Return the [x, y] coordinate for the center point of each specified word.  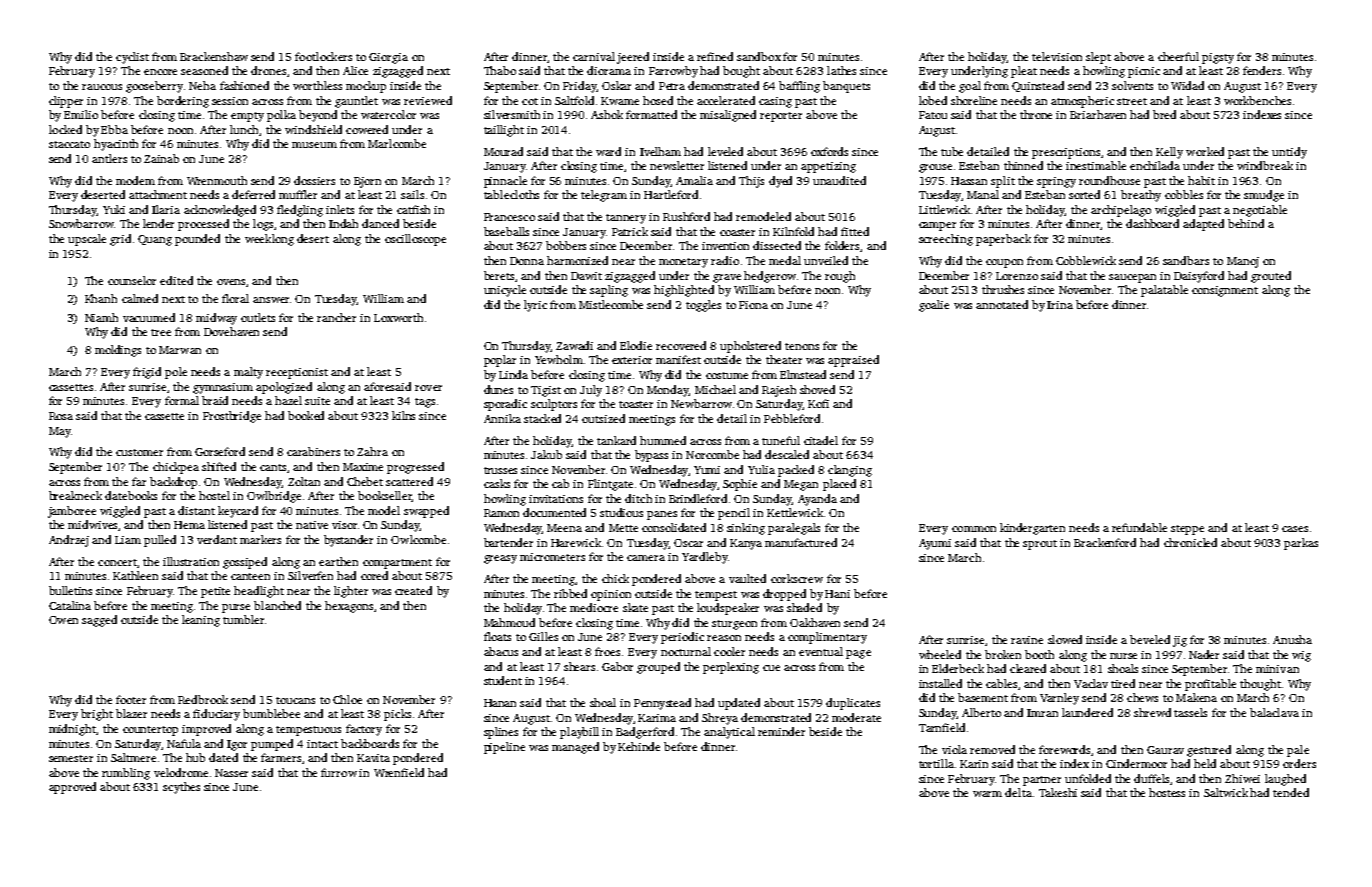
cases [1295, 529]
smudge [1264, 196]
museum [314, 145]
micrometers [552, 557]
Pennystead [662, 704]
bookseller [385, 496]
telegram [604, 196]
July [591, 391]
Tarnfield [942, 727]
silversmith [512, 114]
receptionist [297, 373]
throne [1036, 114]
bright [97, 715]
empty [247, 117]
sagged [99, 621]
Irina [1060, 305]
